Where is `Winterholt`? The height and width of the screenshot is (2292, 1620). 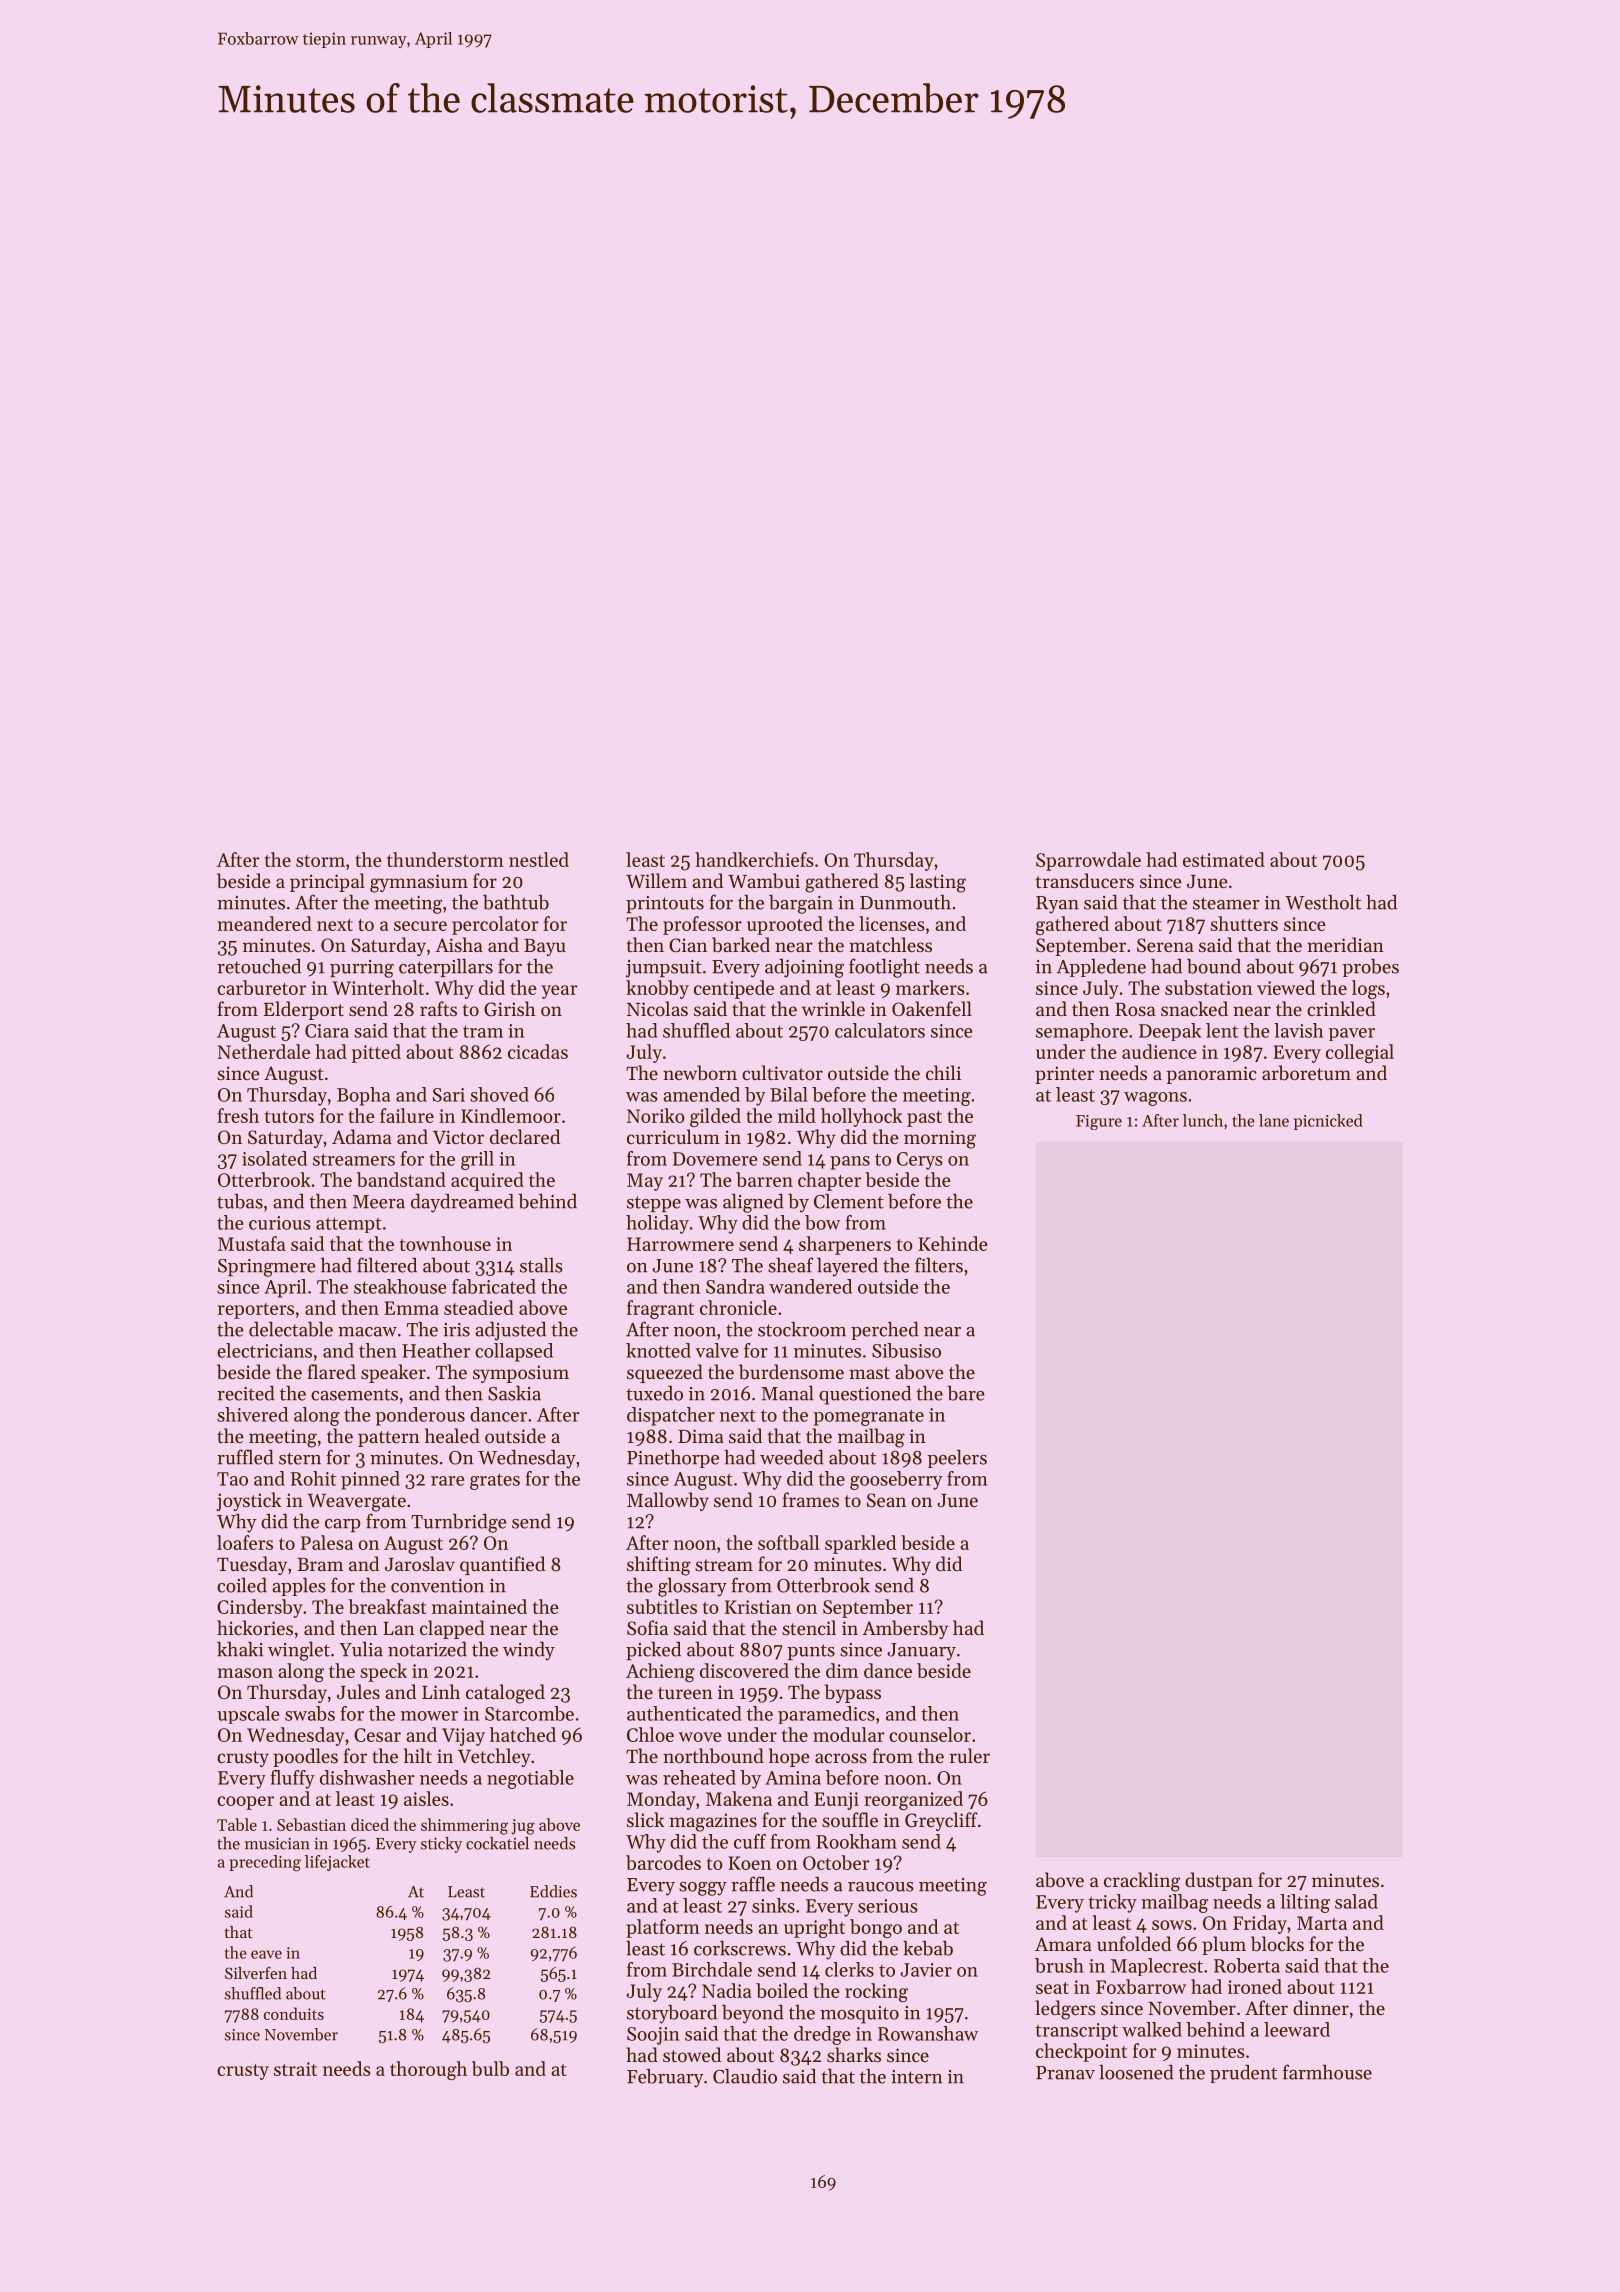
Winterholt is located at coordinates (378, 987).
